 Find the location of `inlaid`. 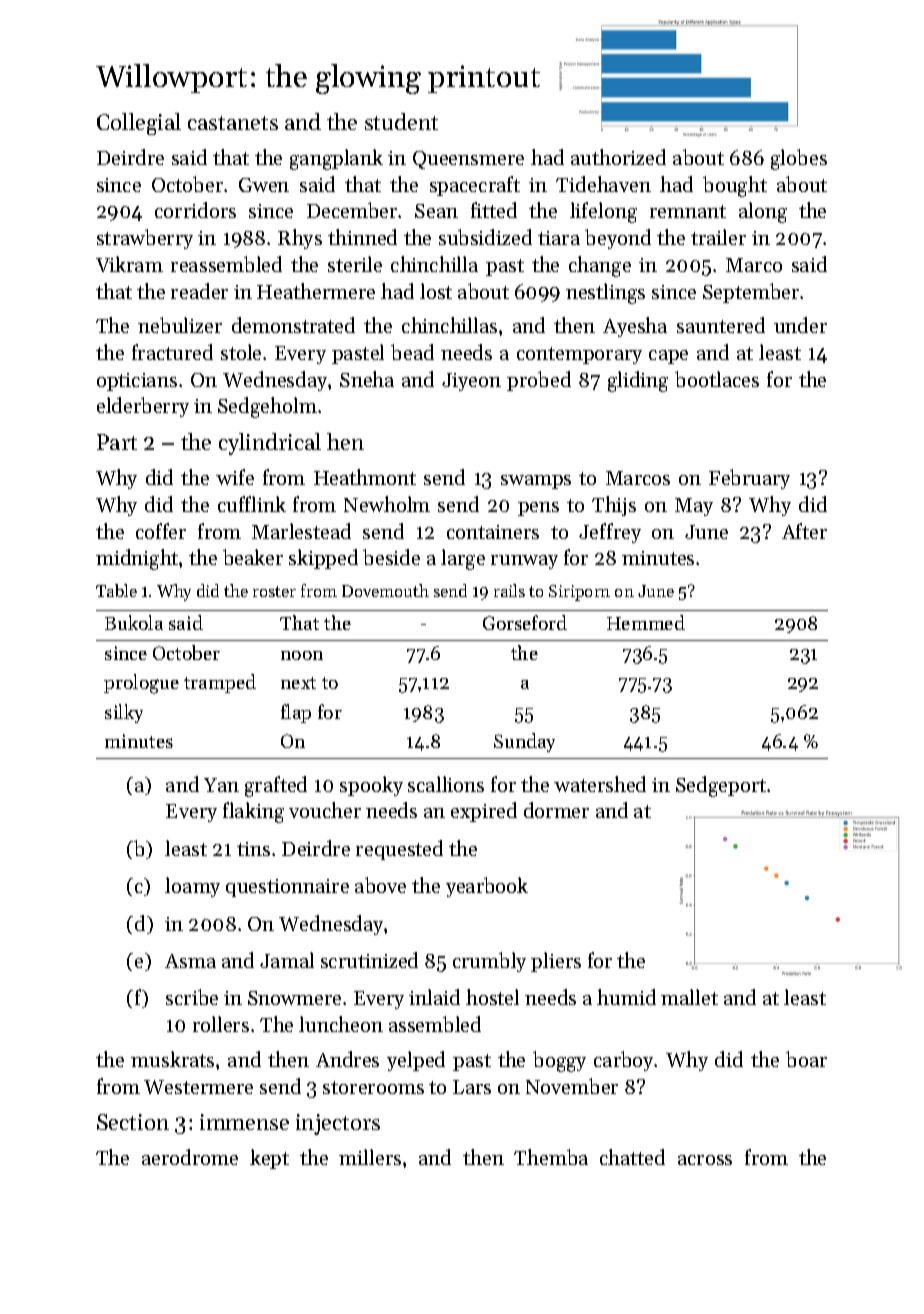

inlaid is located at coordinates (434, 997).
